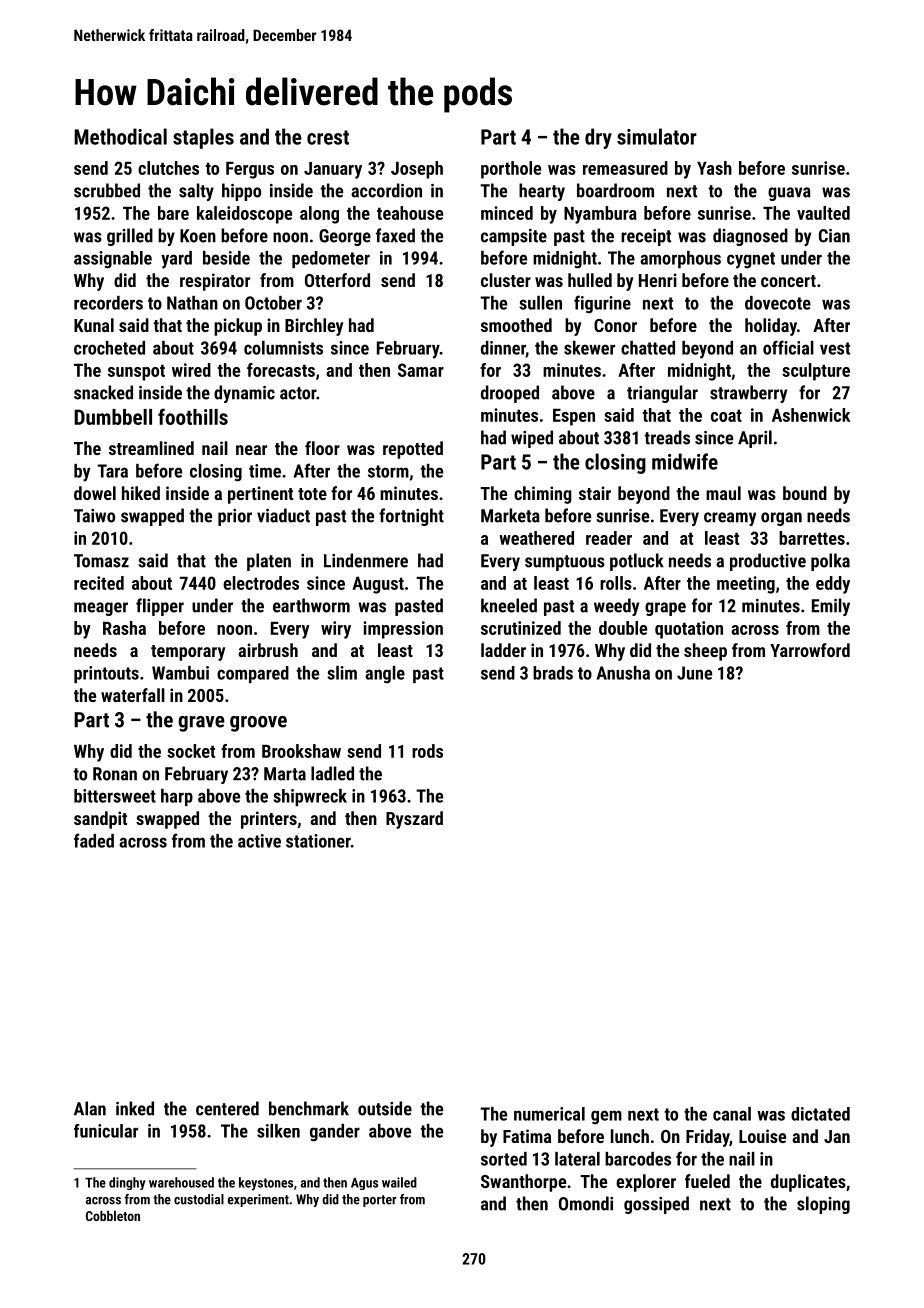 The height and width of the image is (1308, 924). Describe the element at coordinates (115, 774) in the image. I see `Ronan` at that location.
